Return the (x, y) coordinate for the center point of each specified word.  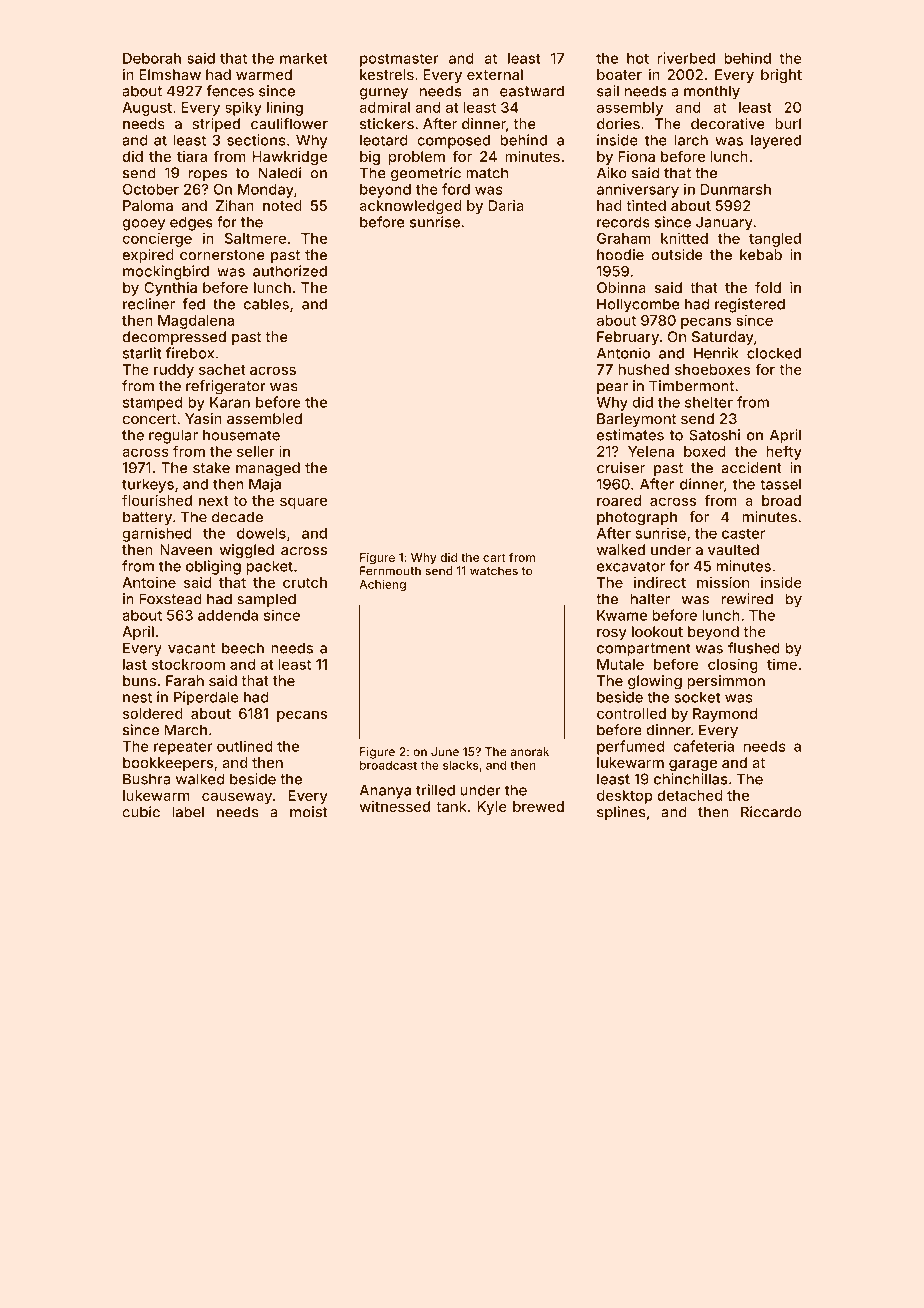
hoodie (620, 255)
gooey (143, 225)
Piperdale (206, 698)
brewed (538, 806)
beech (243, 648)
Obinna (621, 287)
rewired (747, 599)
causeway (237, 798)
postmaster (399, 60)
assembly (630, 109)
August (147, 109)
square (303, 503)
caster (743, 533)
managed (268, 469)
